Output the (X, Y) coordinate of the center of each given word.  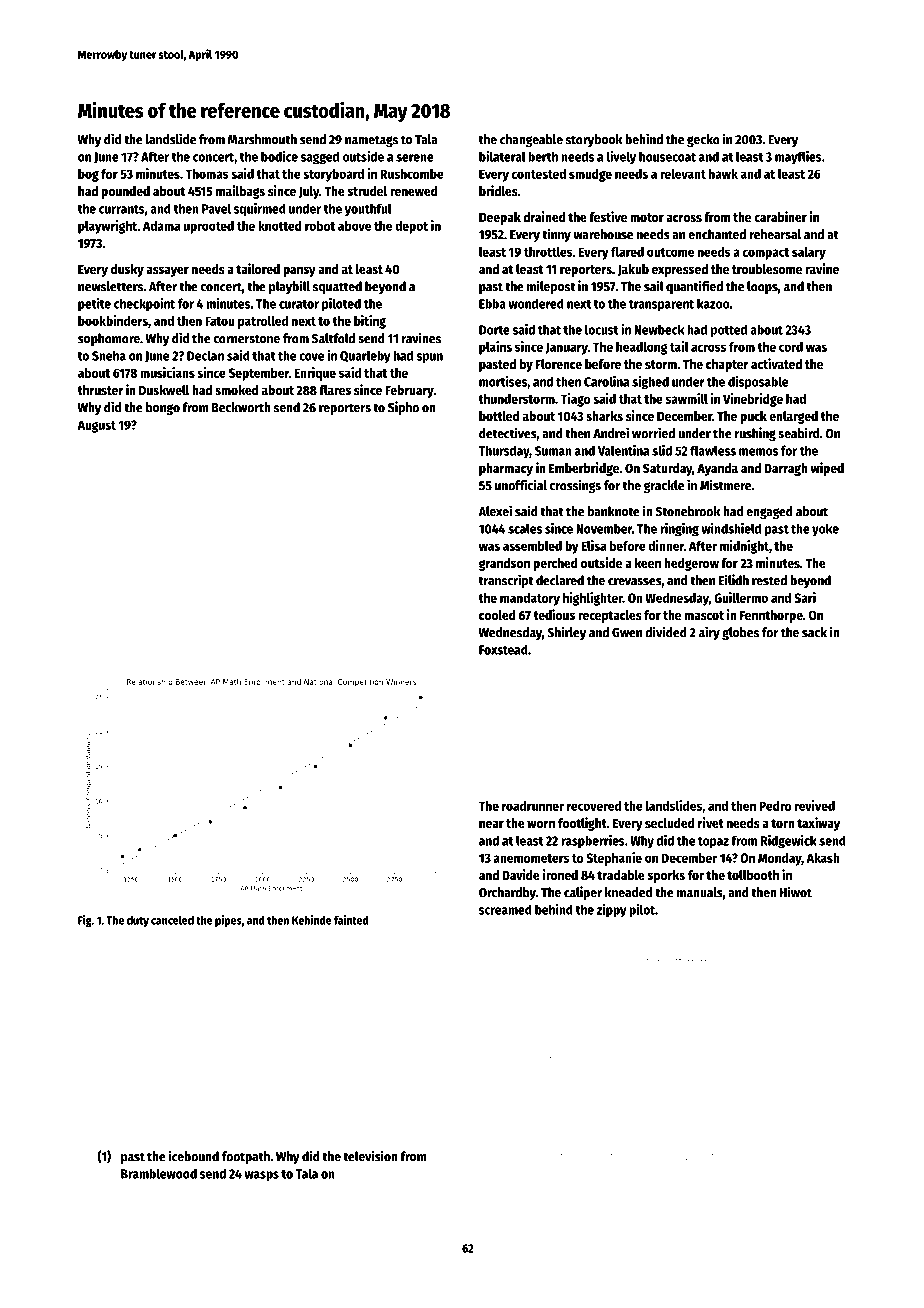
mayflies (798, 157)
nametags (371, 141)
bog (88, 175)
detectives (508, 433)
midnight (744, 547)
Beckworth (241, 407)
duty (138, 921)
